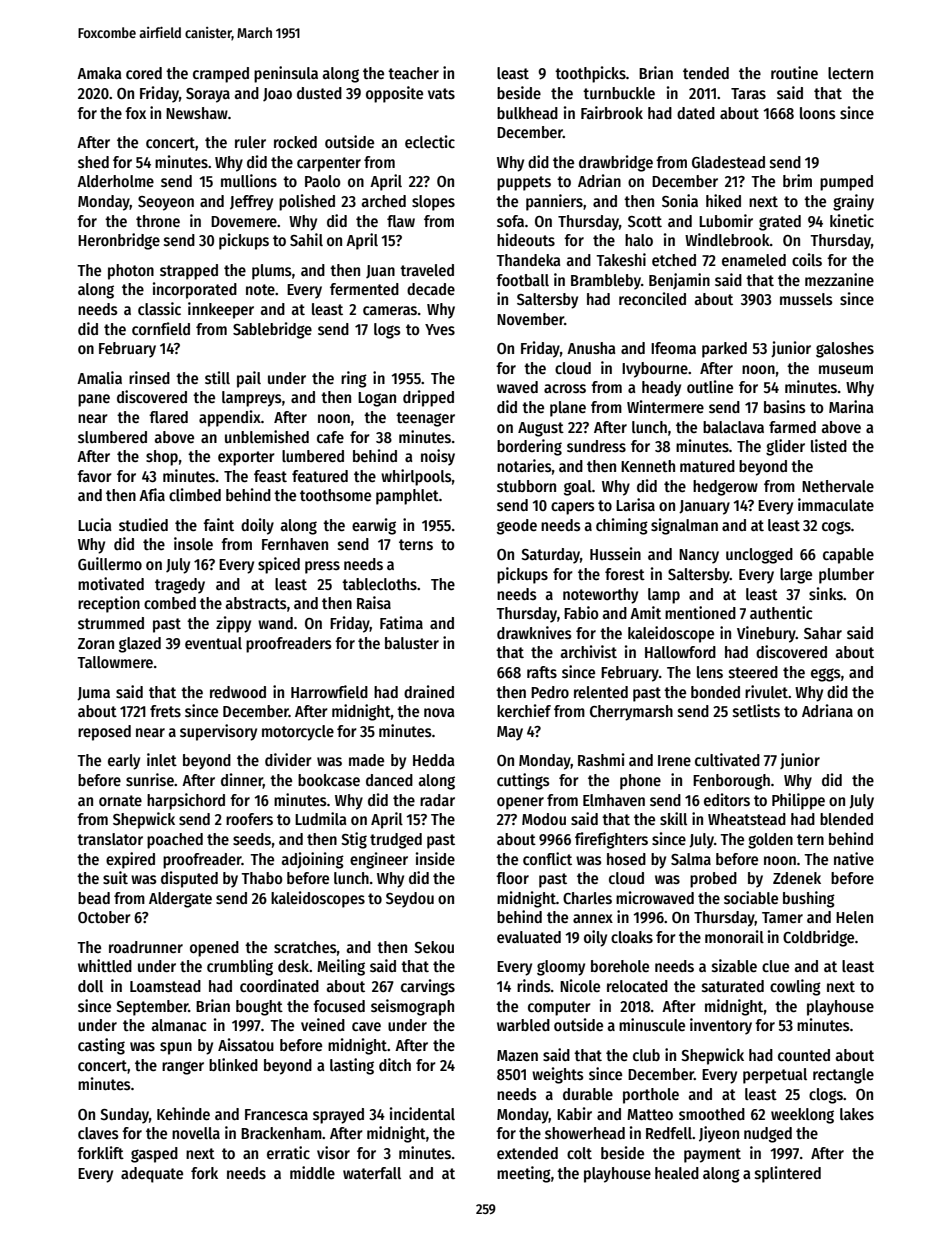  I want to click on abstracts, so click(256, 603).
